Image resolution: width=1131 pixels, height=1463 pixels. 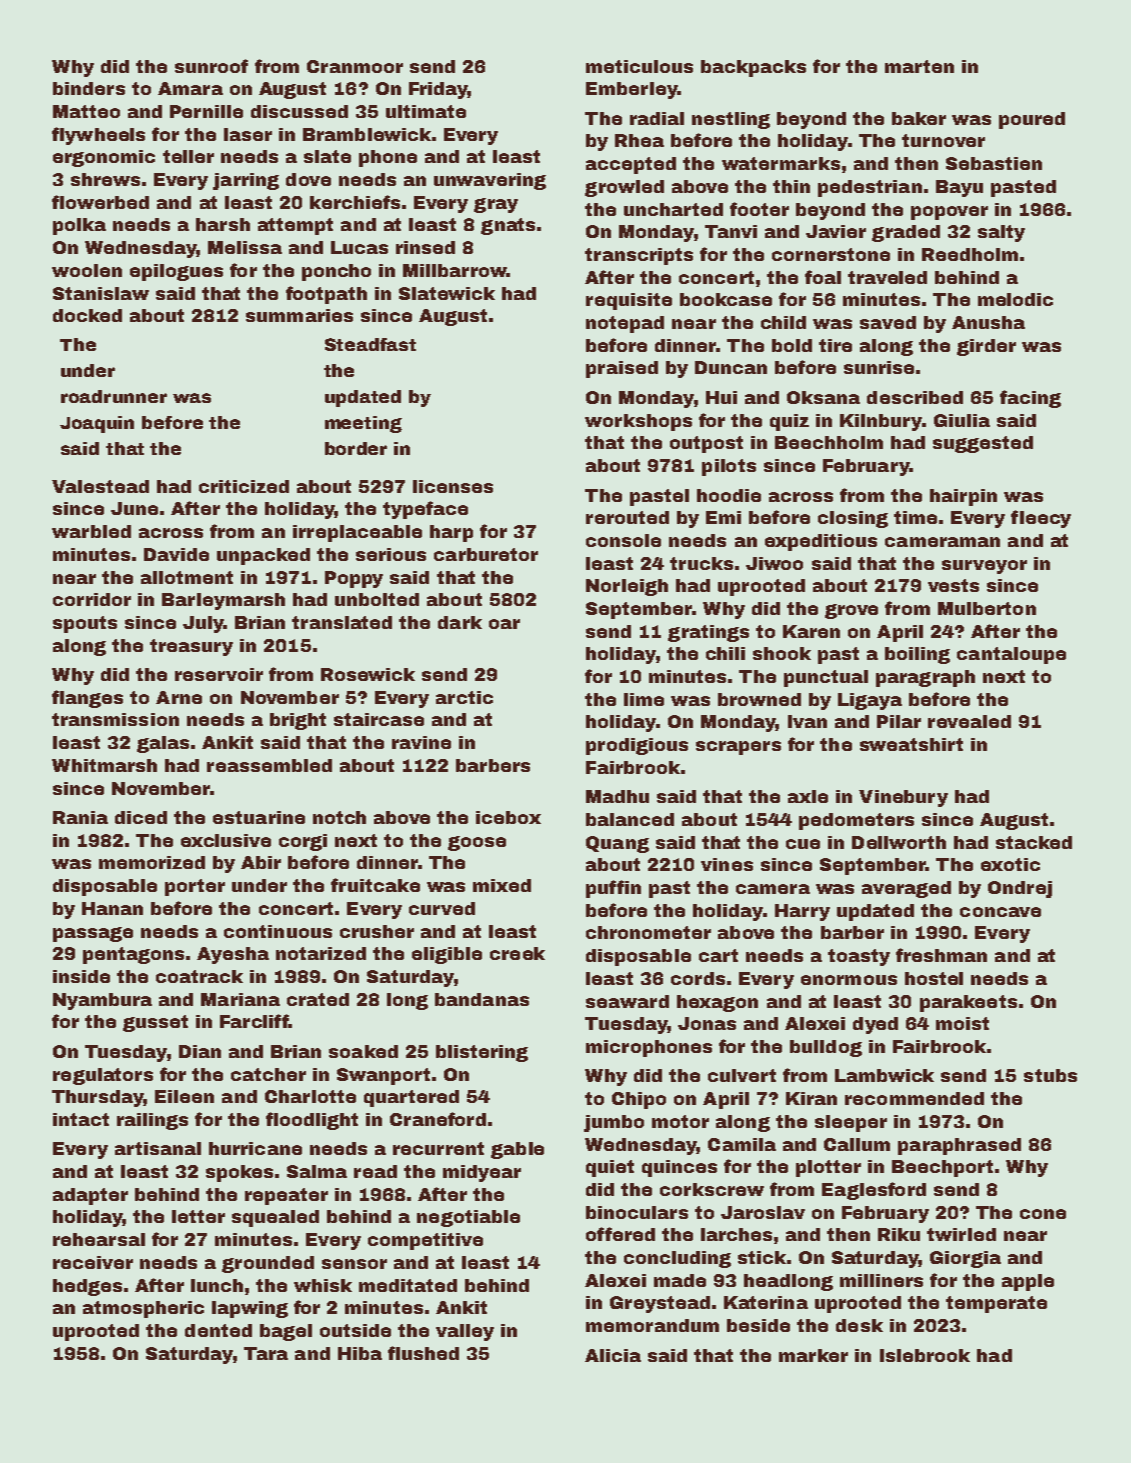 What do you see at coordinates (1034, 842) in the image?
I see `stacked` at bounding box center [1034, 842].
